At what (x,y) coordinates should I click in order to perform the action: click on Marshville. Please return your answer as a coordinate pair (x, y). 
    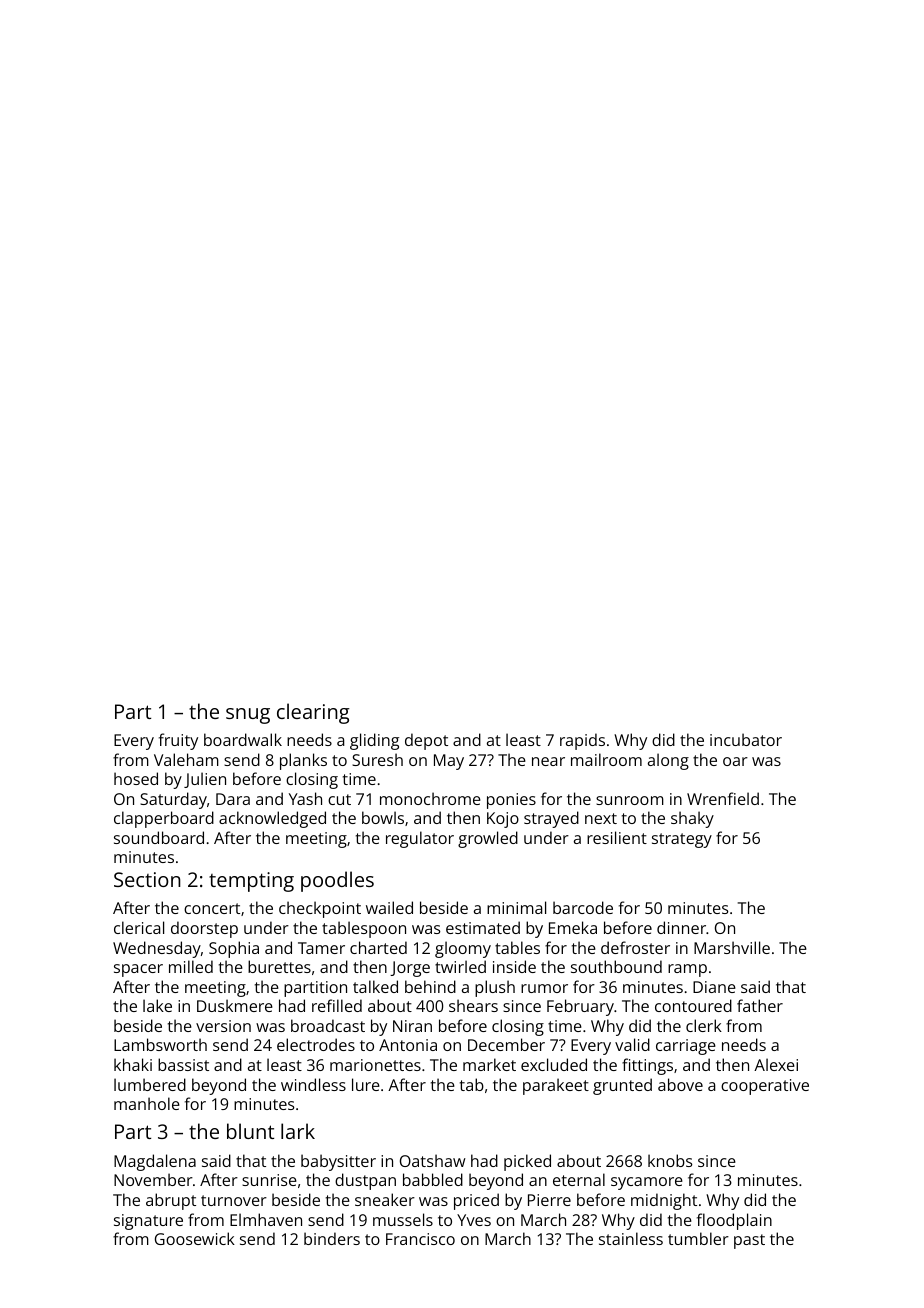
    Looking at the image, I should click on (732, 947).
